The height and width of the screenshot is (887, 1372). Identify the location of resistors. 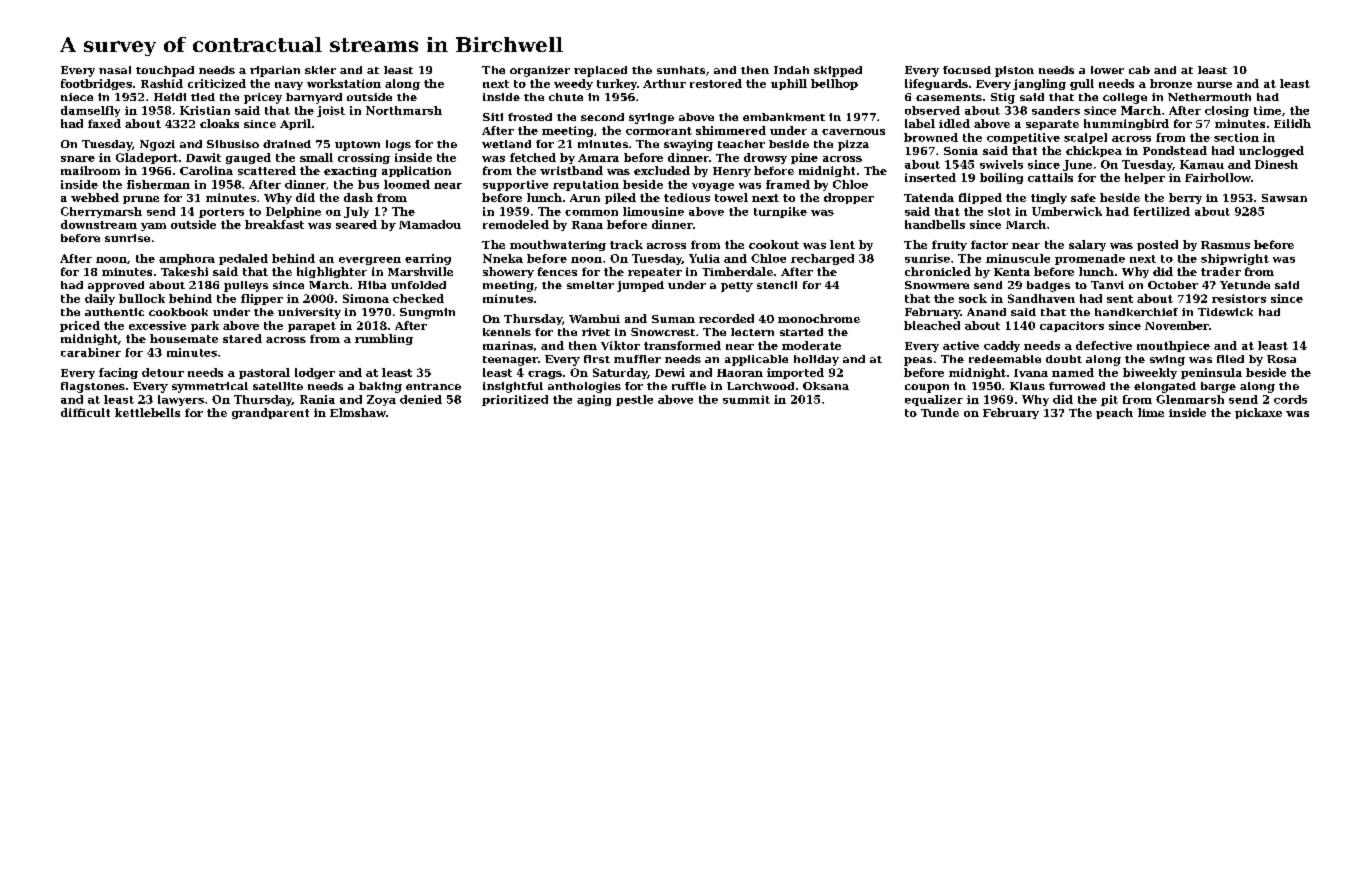
(1239, 298).
